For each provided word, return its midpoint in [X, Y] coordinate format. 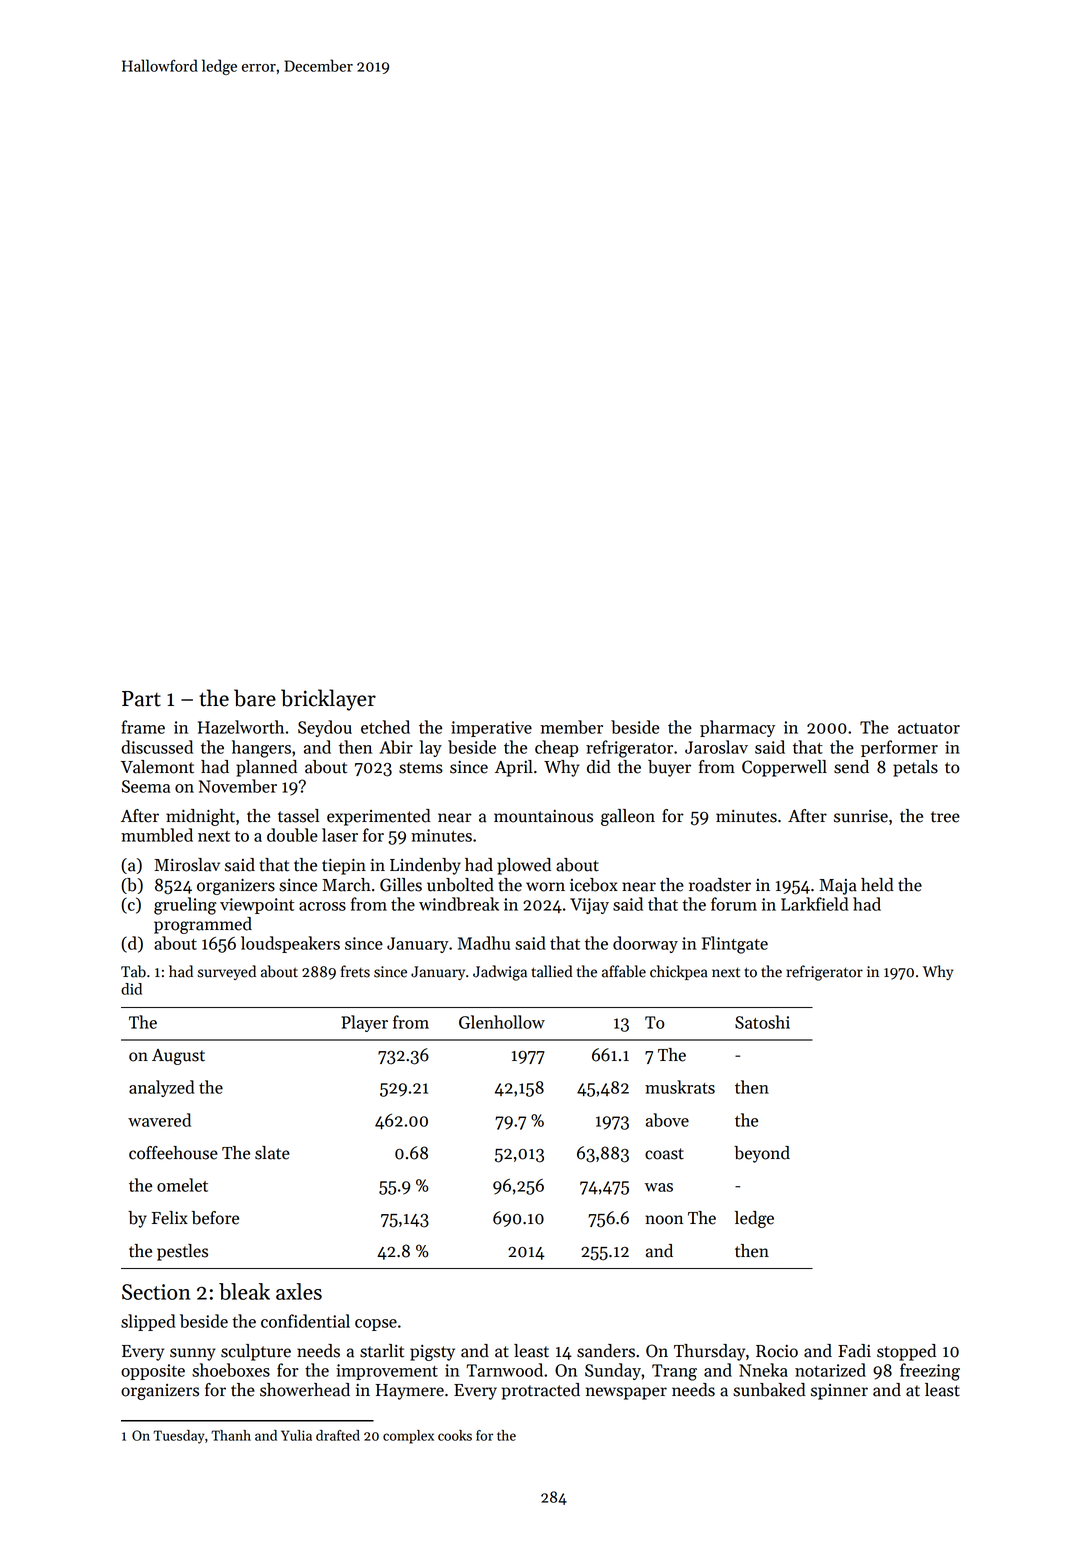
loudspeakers [290, 944]
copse [376, 1325]
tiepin [344, 867]
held [877, 885]
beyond [762, 1154]
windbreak [459, 904]
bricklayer [328, 700]
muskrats [680, 1087]
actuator [929, 728]
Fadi [854, 1351]
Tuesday [179, 1437]
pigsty [432, 1353]
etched [385, 727]
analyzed [161, 1088]
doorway [645, 944]
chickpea [679, 972]
